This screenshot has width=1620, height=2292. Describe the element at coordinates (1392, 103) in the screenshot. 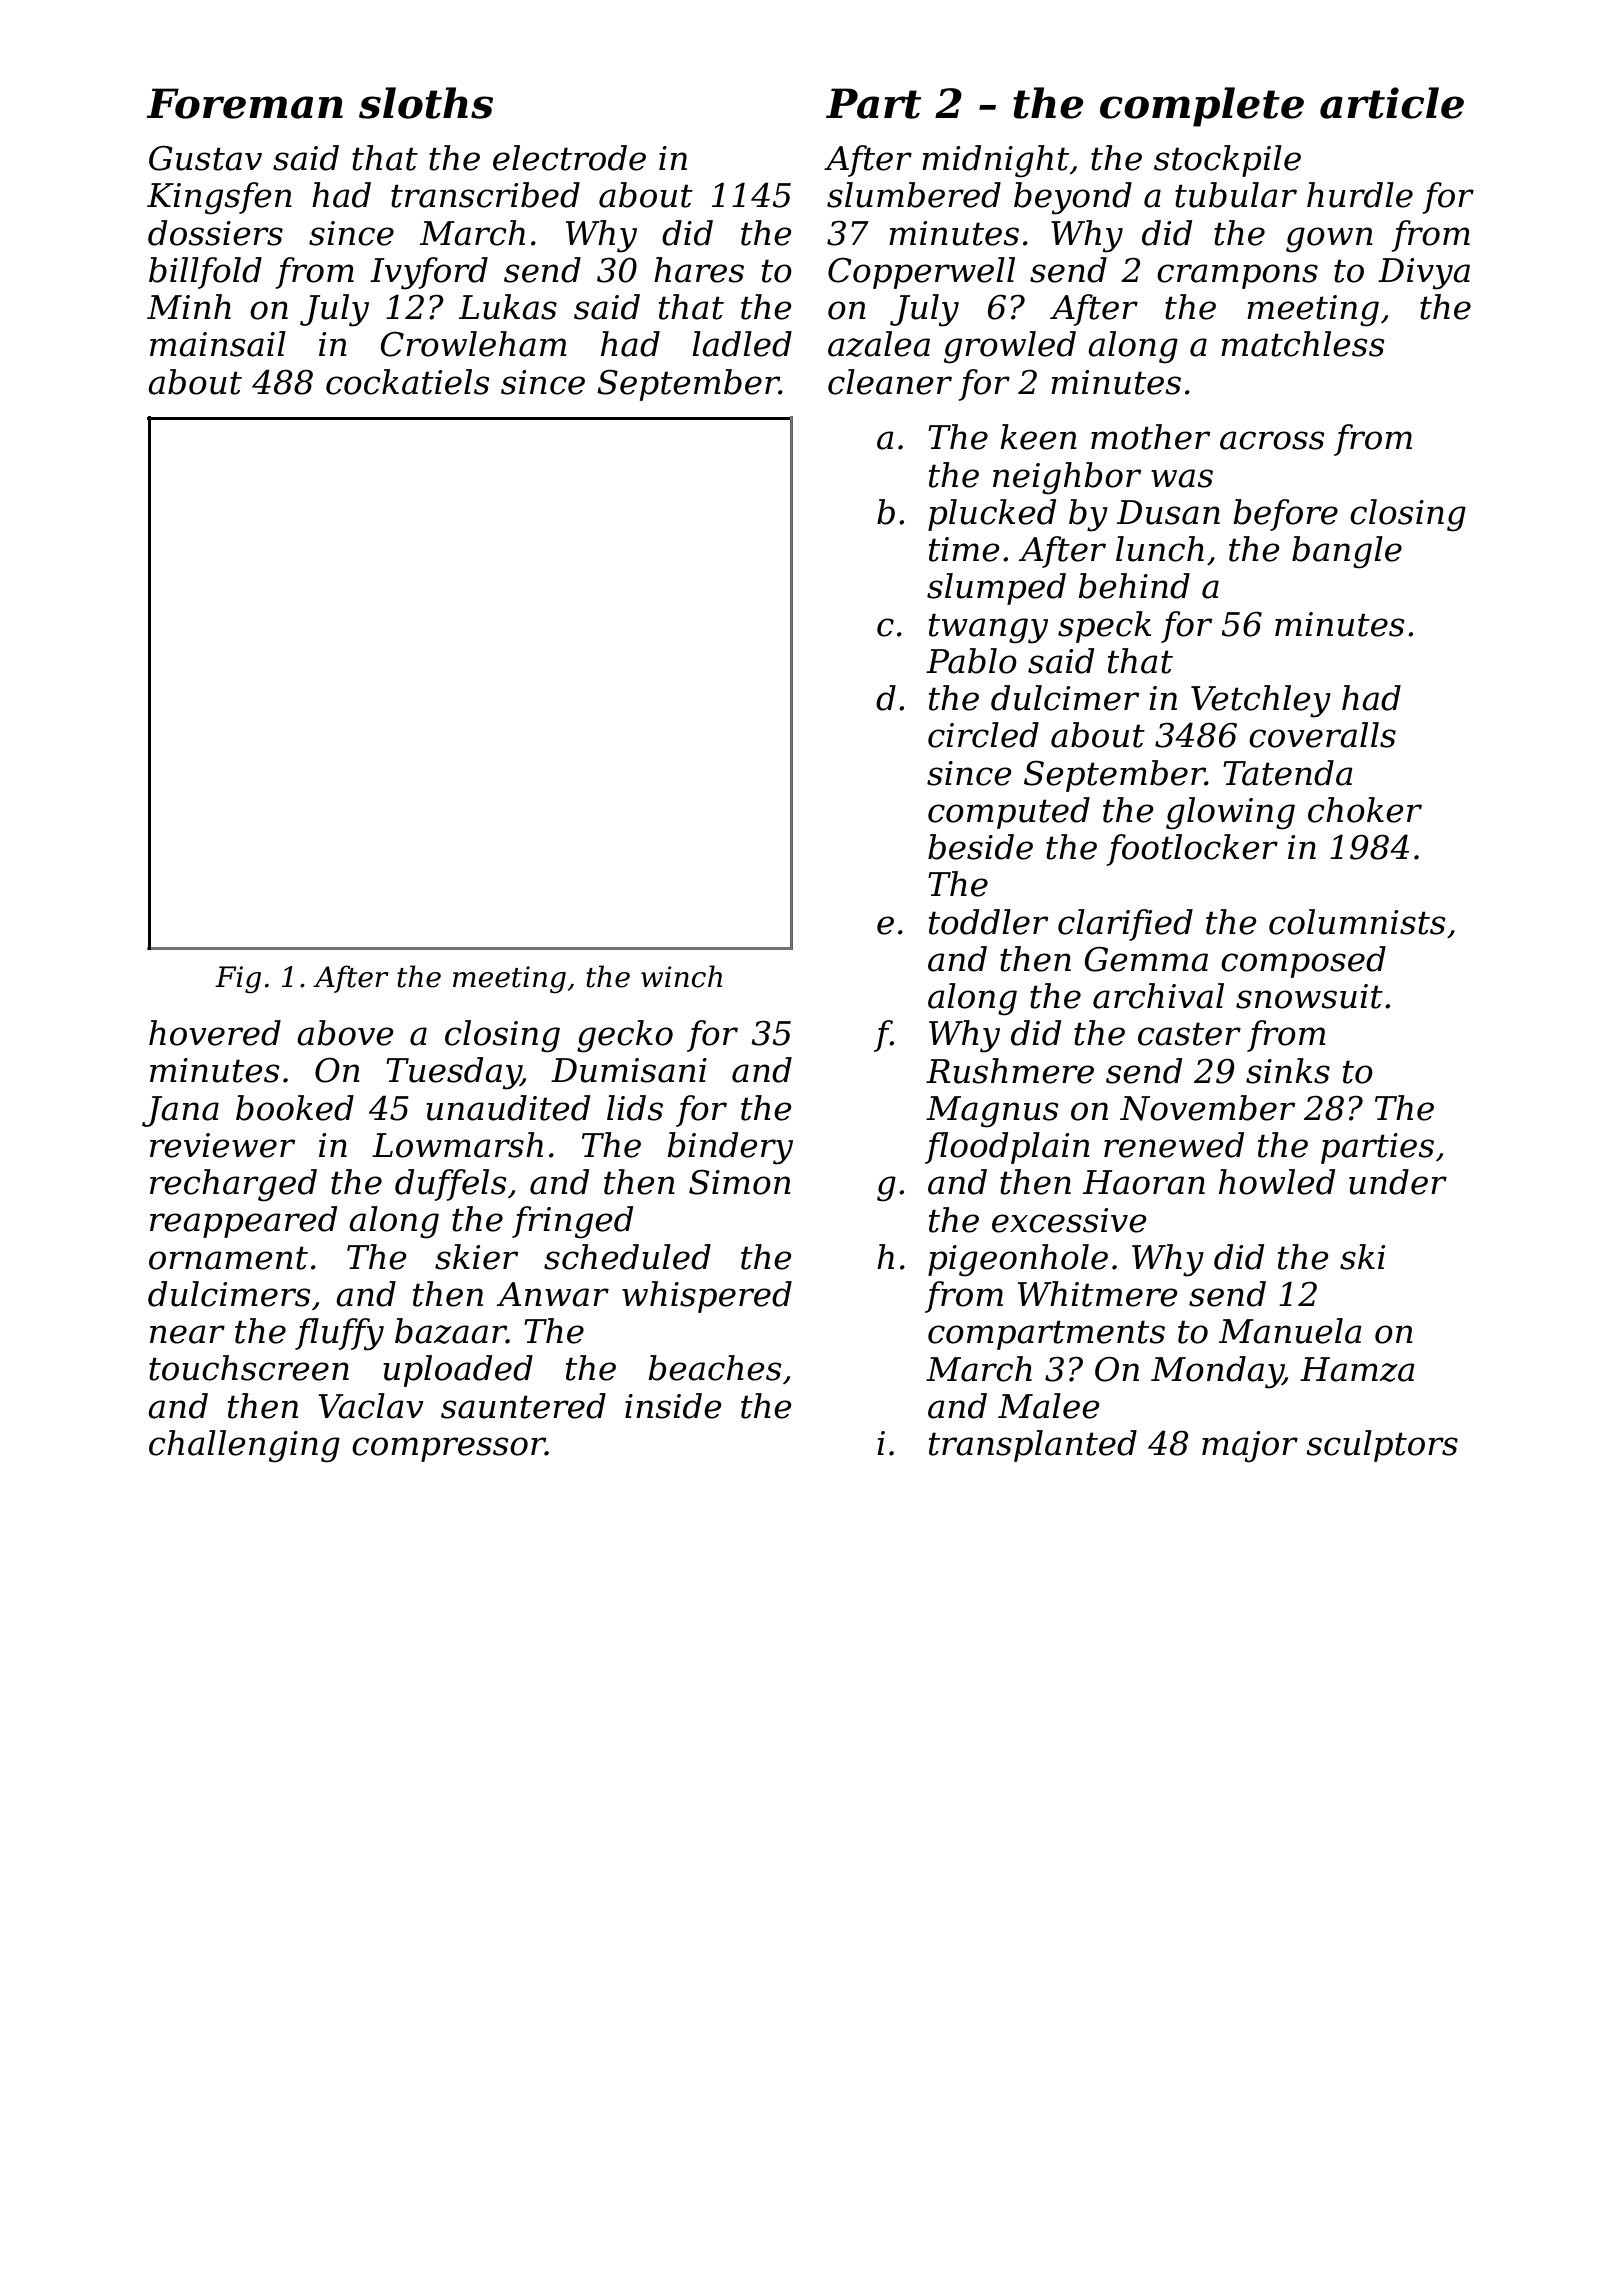

I see `article` at that location.
